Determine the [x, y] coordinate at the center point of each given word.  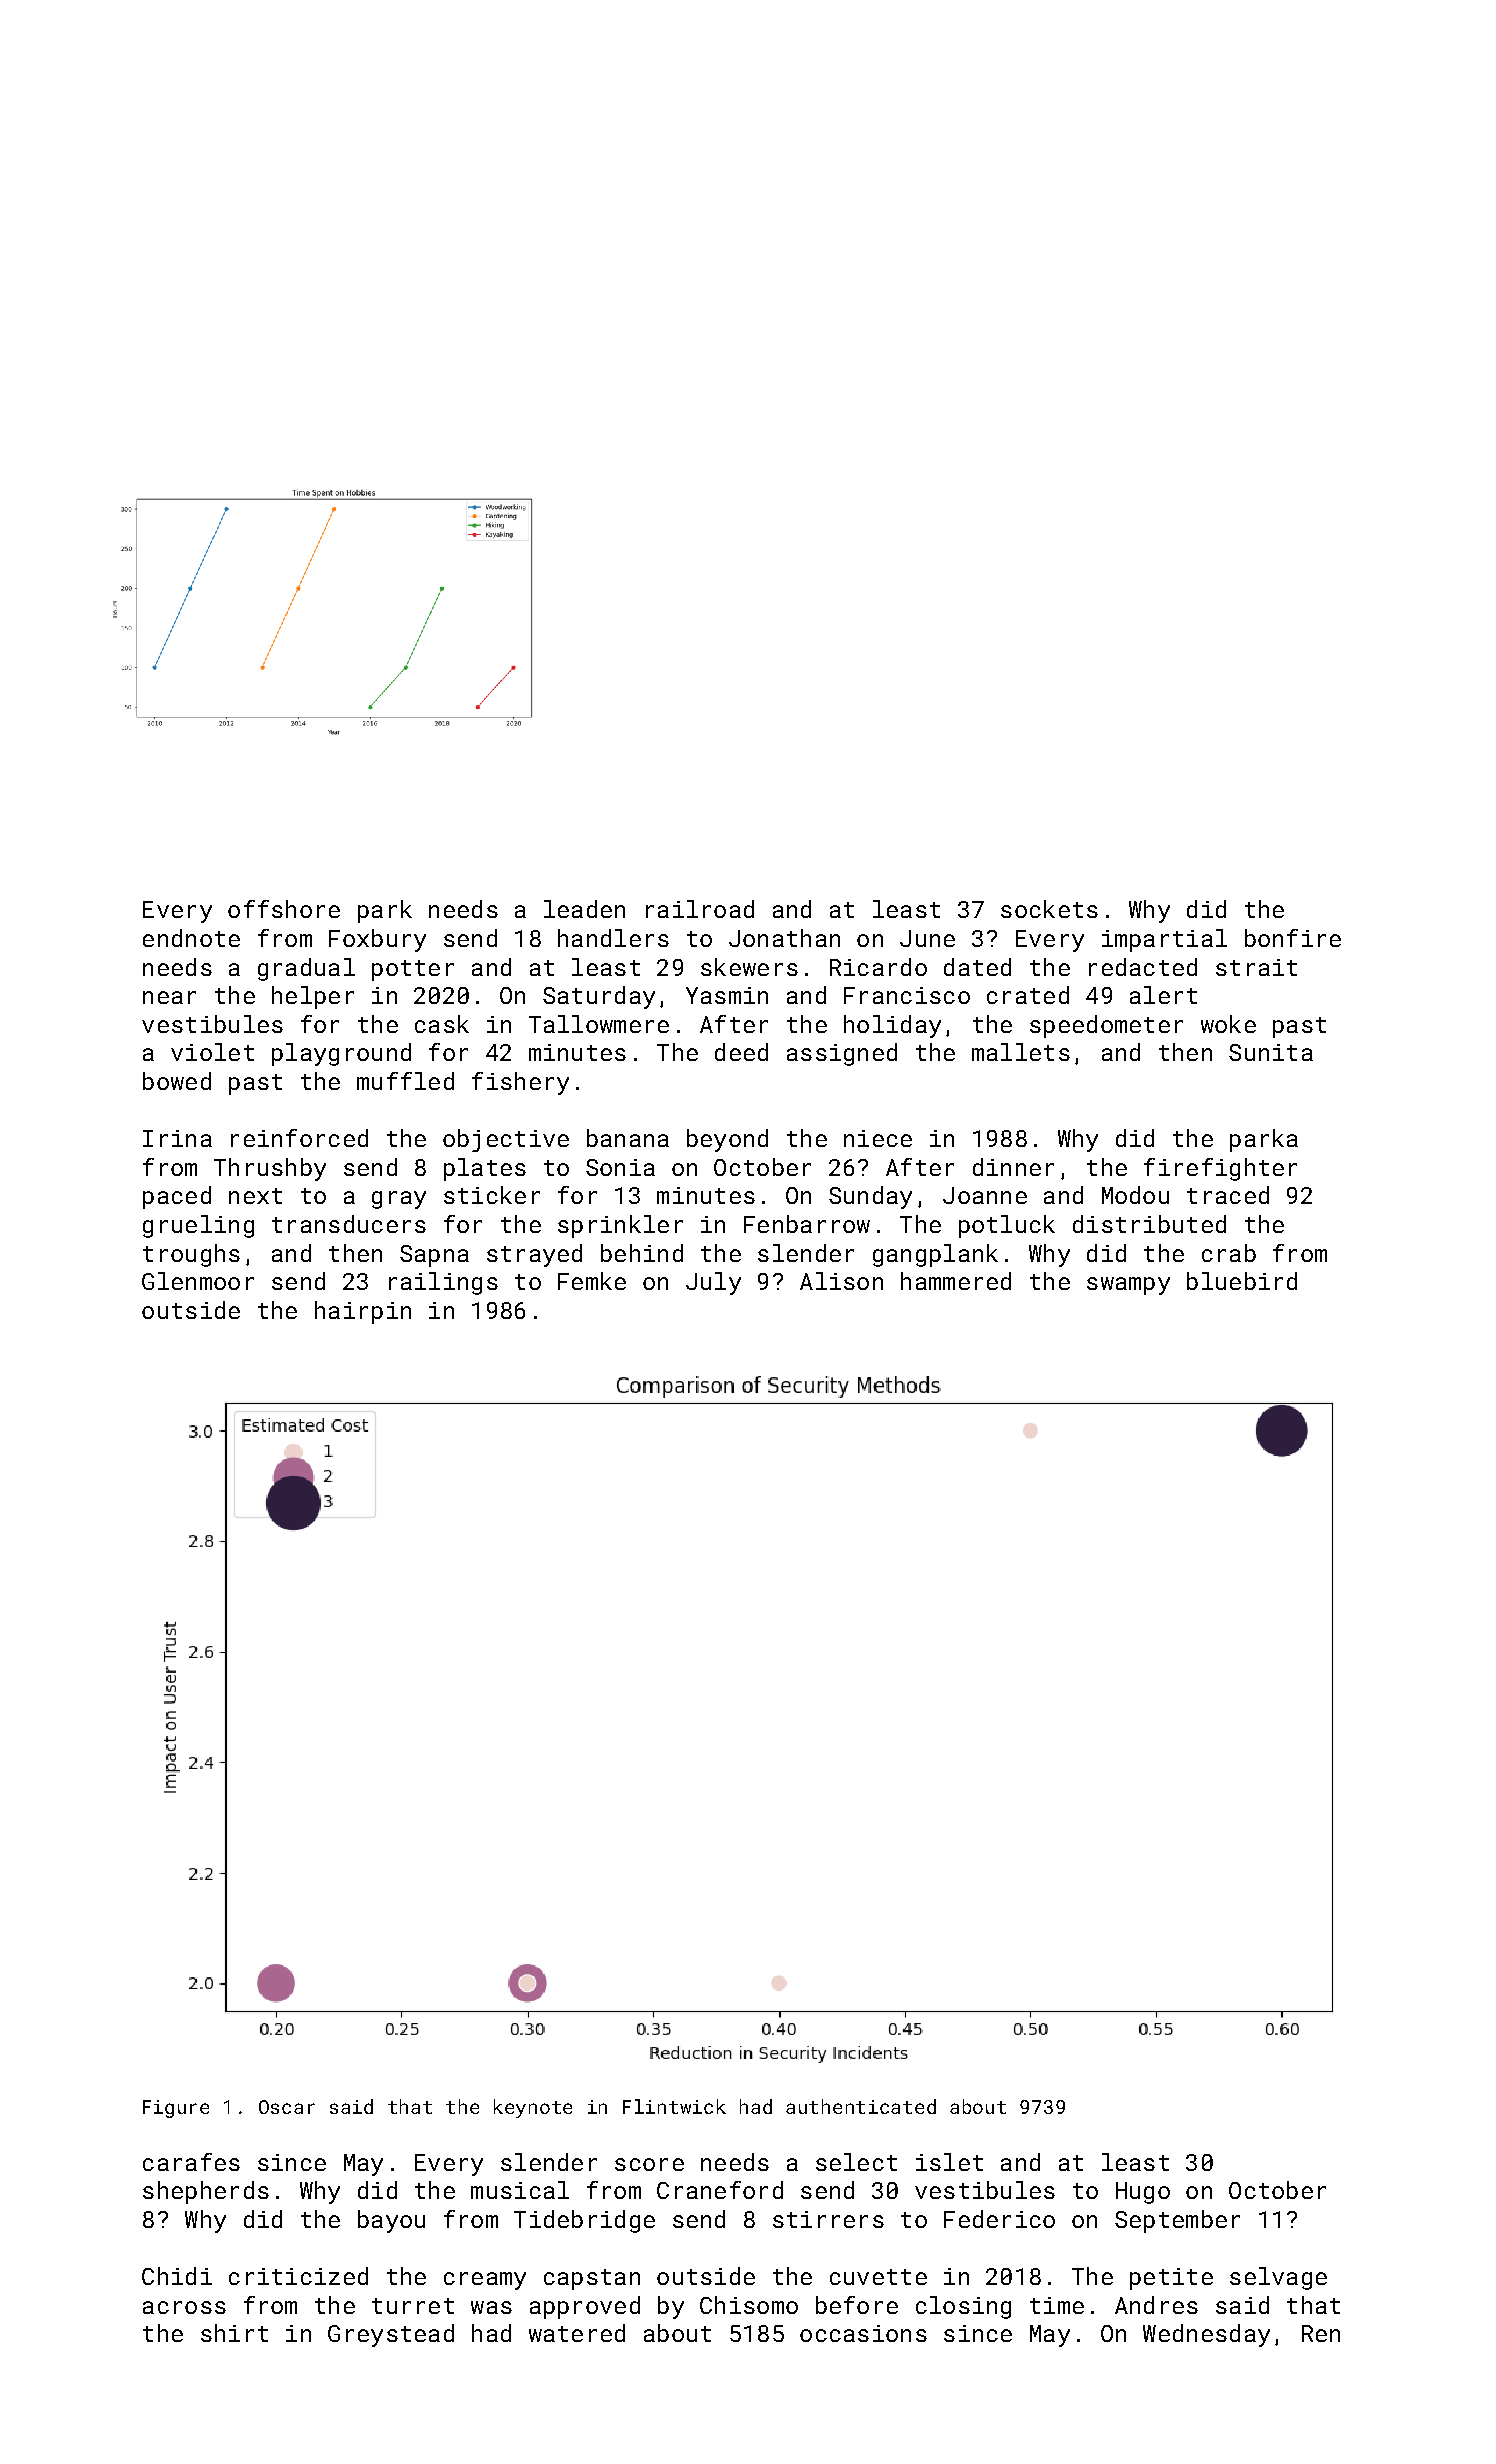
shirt [234, 2333]
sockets [1049, 909]
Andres [1156, 2305]
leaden [584, 909]
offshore [284, 909]
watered [577, 2333]
